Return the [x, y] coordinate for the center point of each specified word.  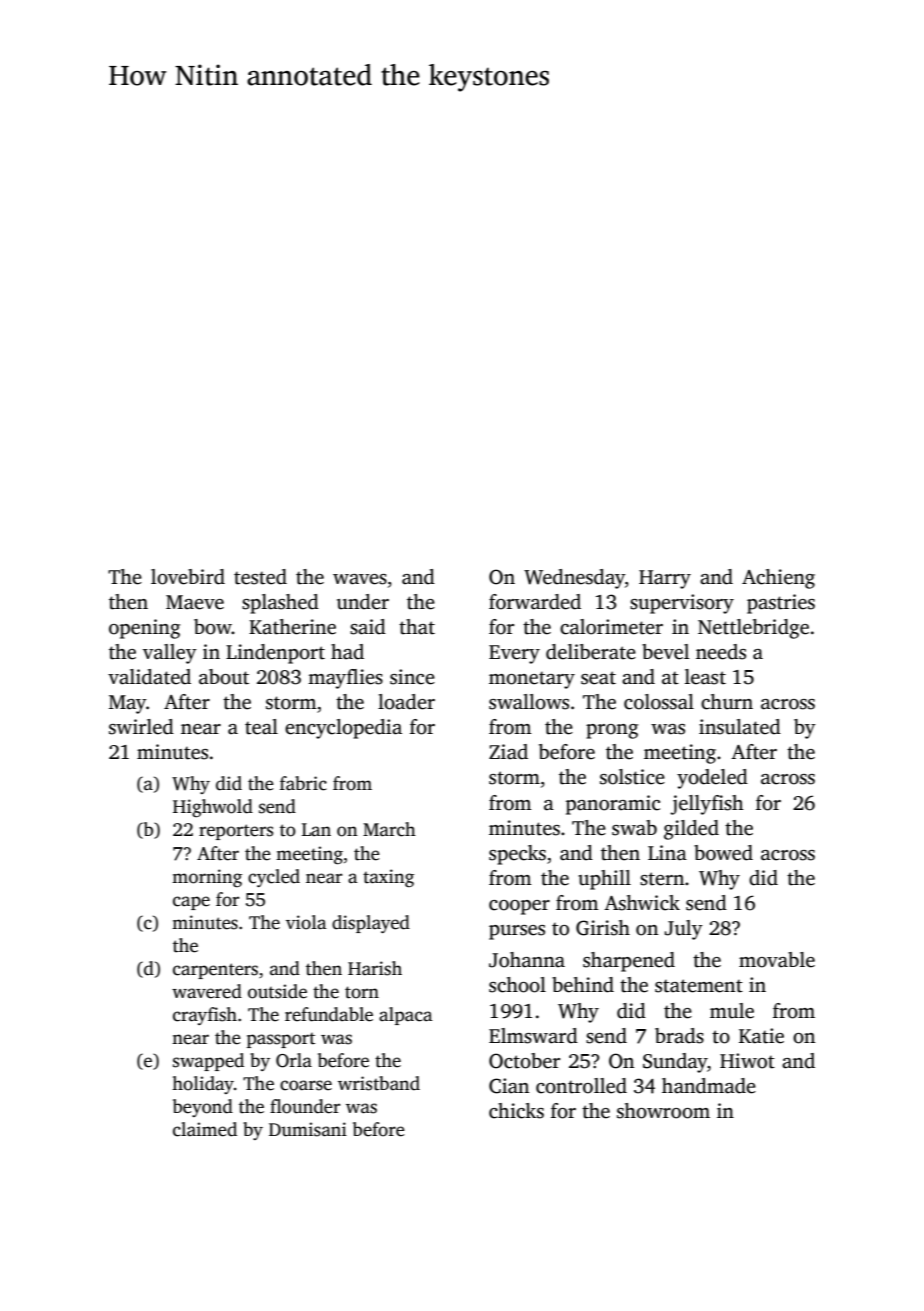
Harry [665, 579]
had [347, 652]
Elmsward [533, 1036]
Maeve [195, 602]
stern [662, 879]
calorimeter [611, 627]
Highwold [213, 808]
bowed [723, 853]
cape [191, 903]
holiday [203, 1085]
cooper [519, 907]
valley [170, 654]
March [389, 829]
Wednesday [574, 579]
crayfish [205, 1016]
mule [732, 1011]
